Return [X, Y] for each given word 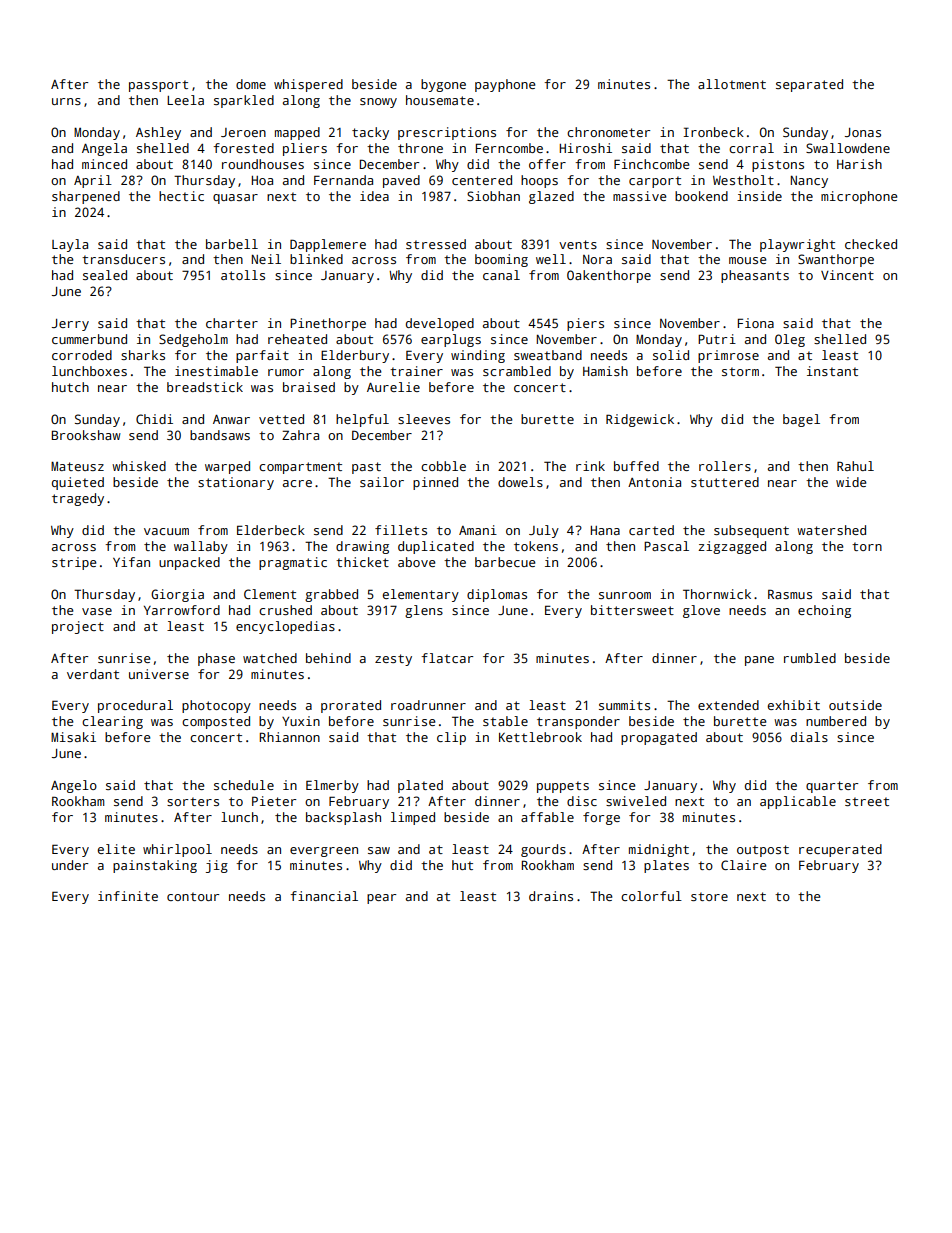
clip [451, 738]
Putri [717, 339]
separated [809, 85]
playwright [797, 245]
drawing [362, 547]
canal [501, 275]
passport [158, 86]
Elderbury [355, 356]
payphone [505, 85]
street [867, 801]
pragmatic [293, 563]
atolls [243, 275]
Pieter [274, 801]
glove [701, 611]
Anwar [231, 419]
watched [270, 658]
